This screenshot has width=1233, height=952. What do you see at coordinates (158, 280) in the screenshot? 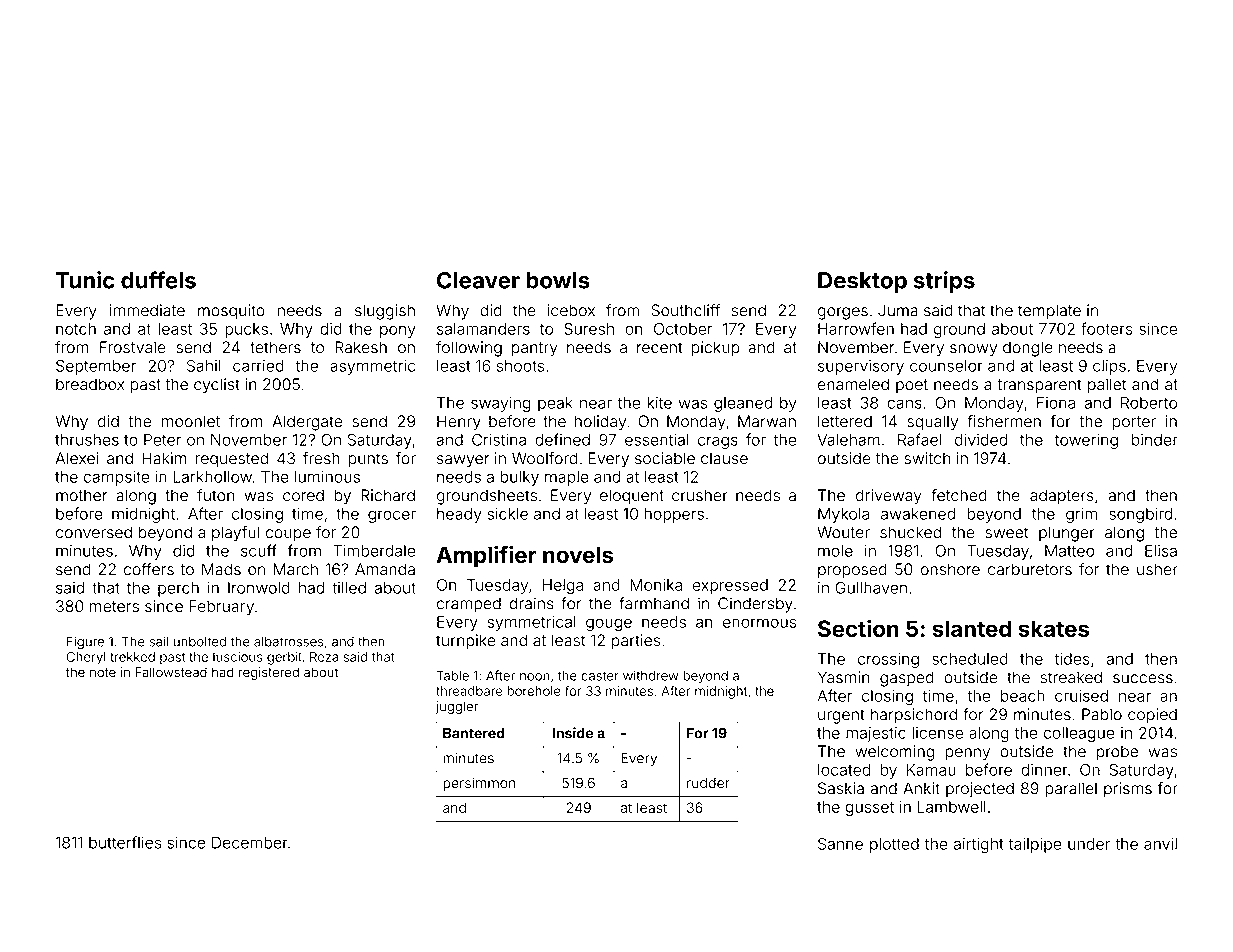
I see `duffels` at bounding box center [158, 280].
